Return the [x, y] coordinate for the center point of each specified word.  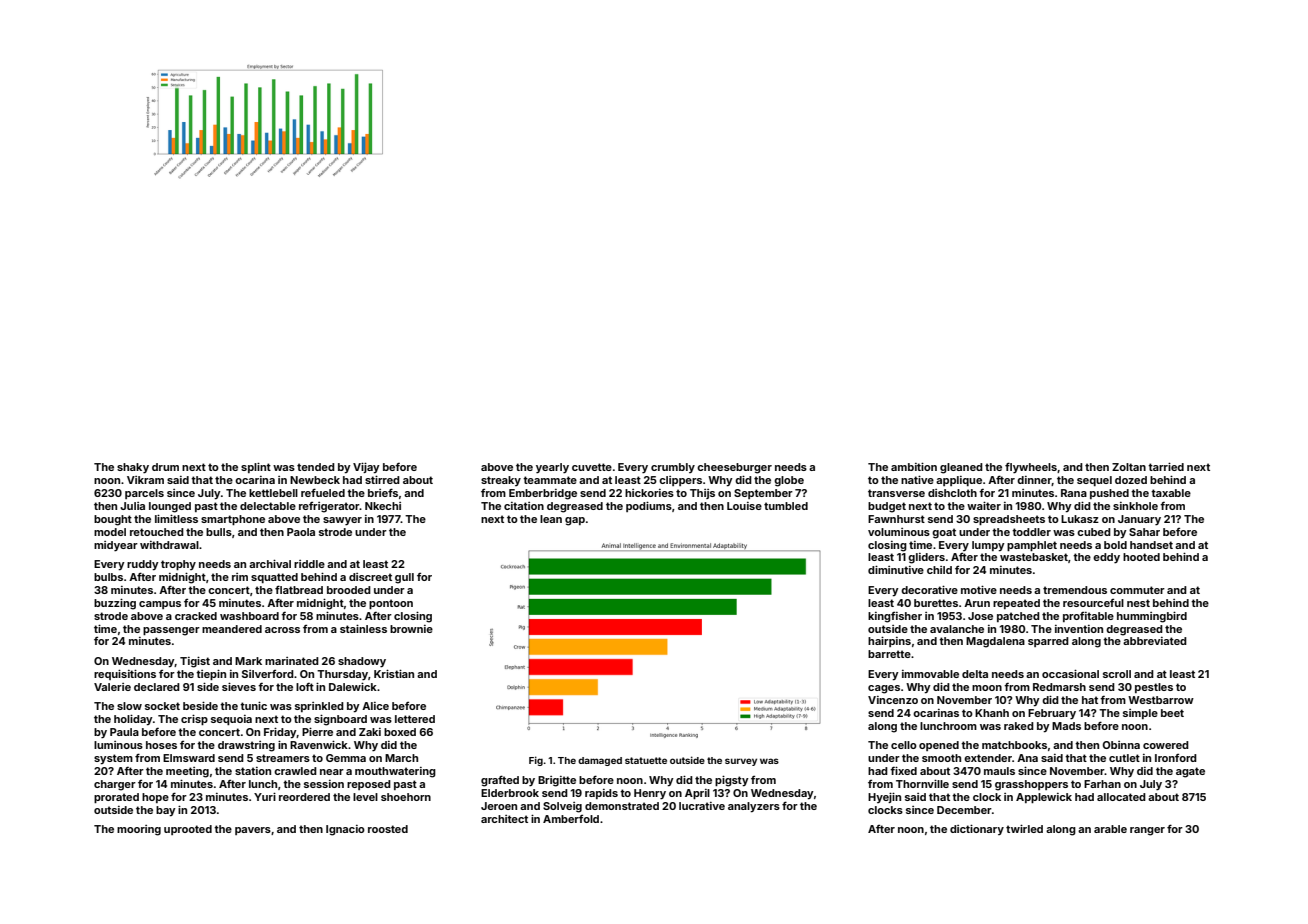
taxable [1171, 493]
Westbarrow [1161, 700]
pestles [1154, 688]
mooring [139, 830]
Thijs [702, 494]
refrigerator [329, 507]
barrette [889, 654]
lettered [415, 719]
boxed [400, 732]
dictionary [977, 829]
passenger [171, 631]
